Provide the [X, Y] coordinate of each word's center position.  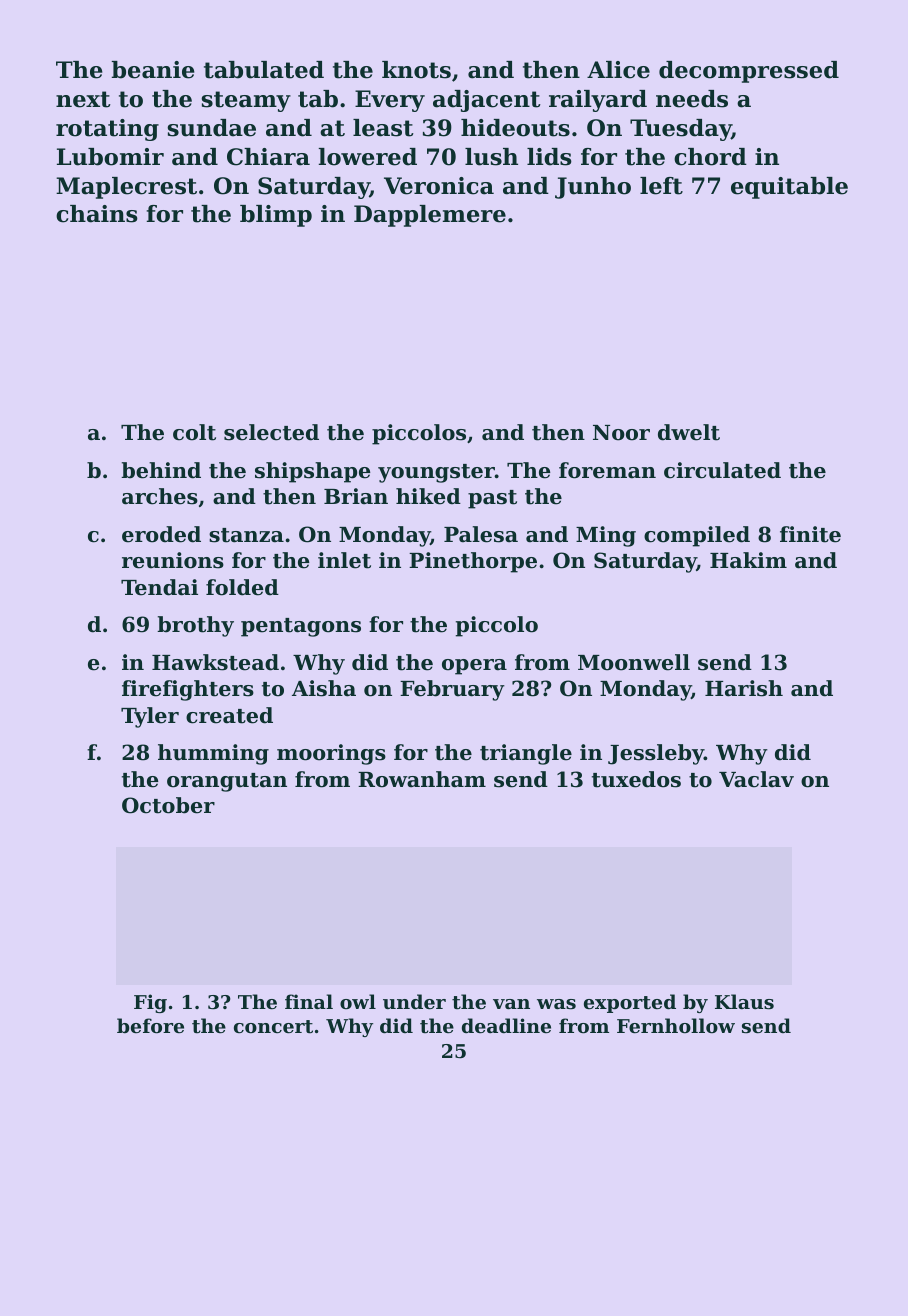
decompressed [749, 72]
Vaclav [756, 779]
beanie [153, 70]
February [452, 690]
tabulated [264, 70]
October [168, 805]
